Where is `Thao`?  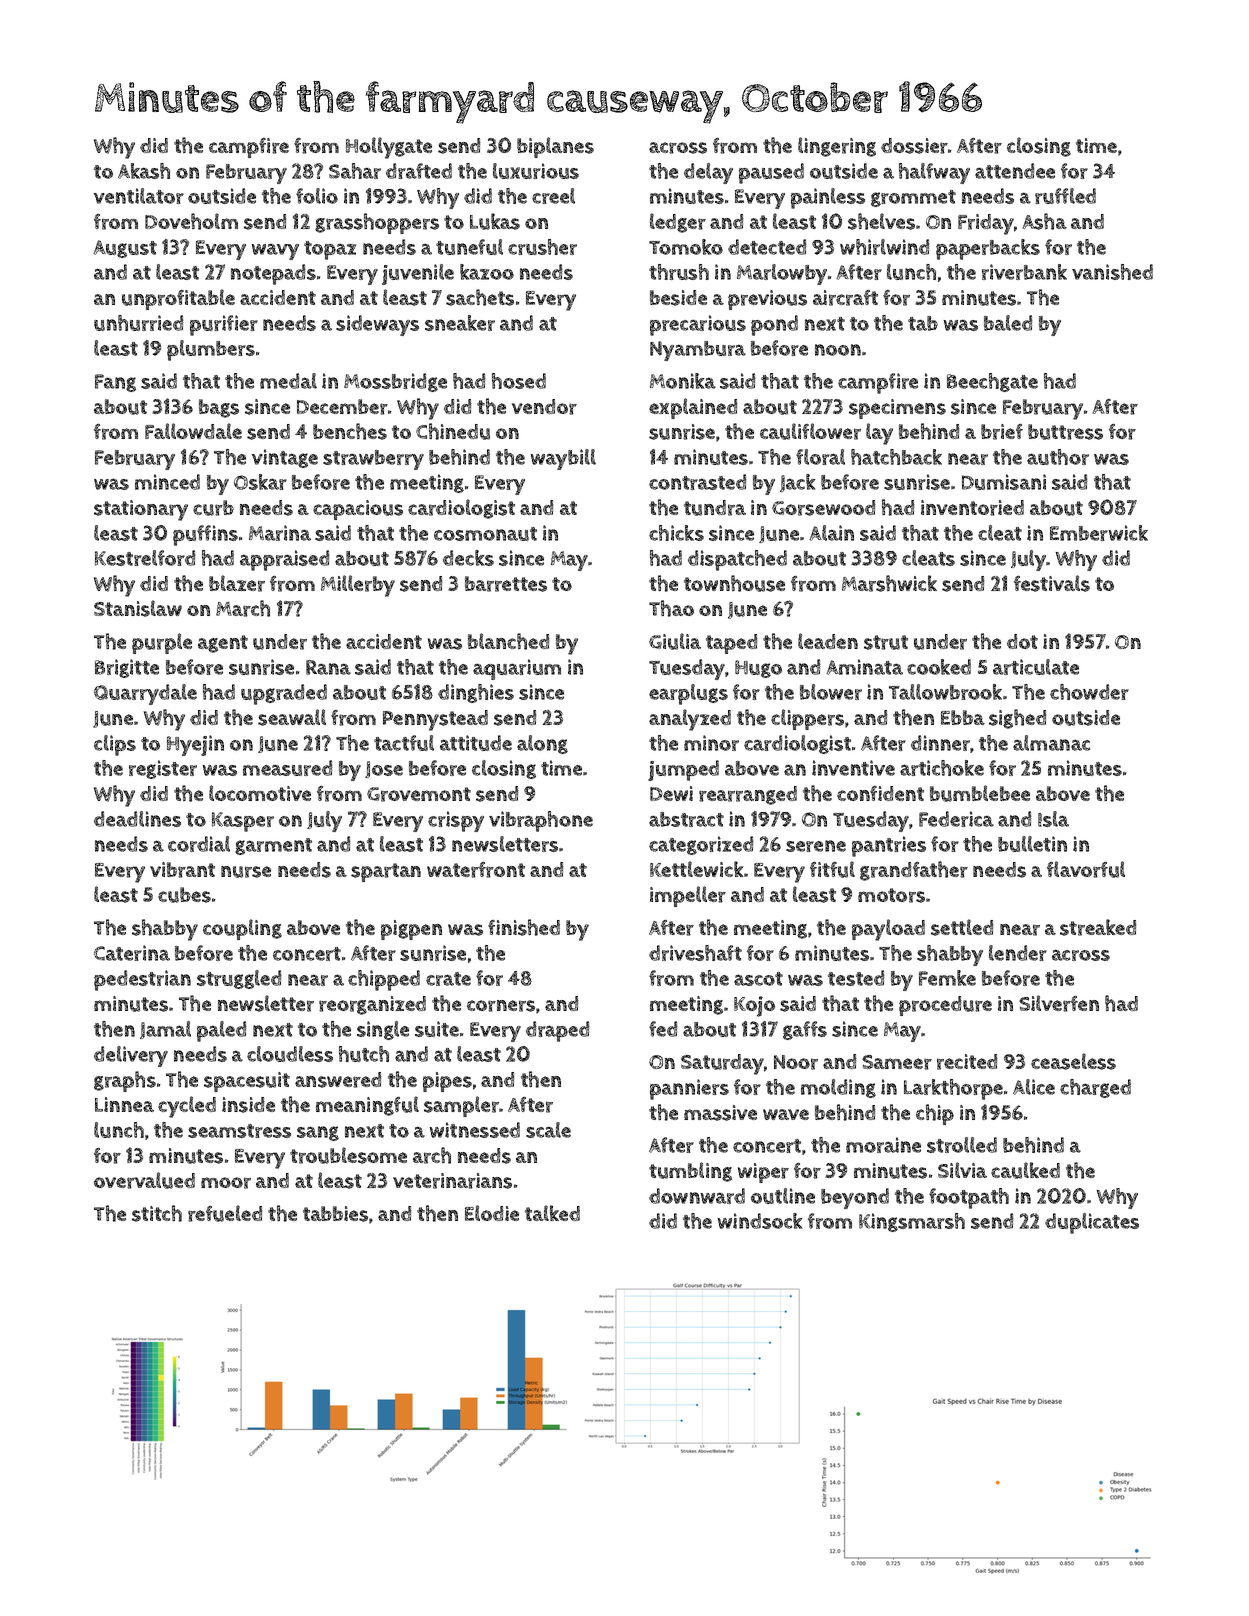
Thao is located at coordinates (671, 608).
